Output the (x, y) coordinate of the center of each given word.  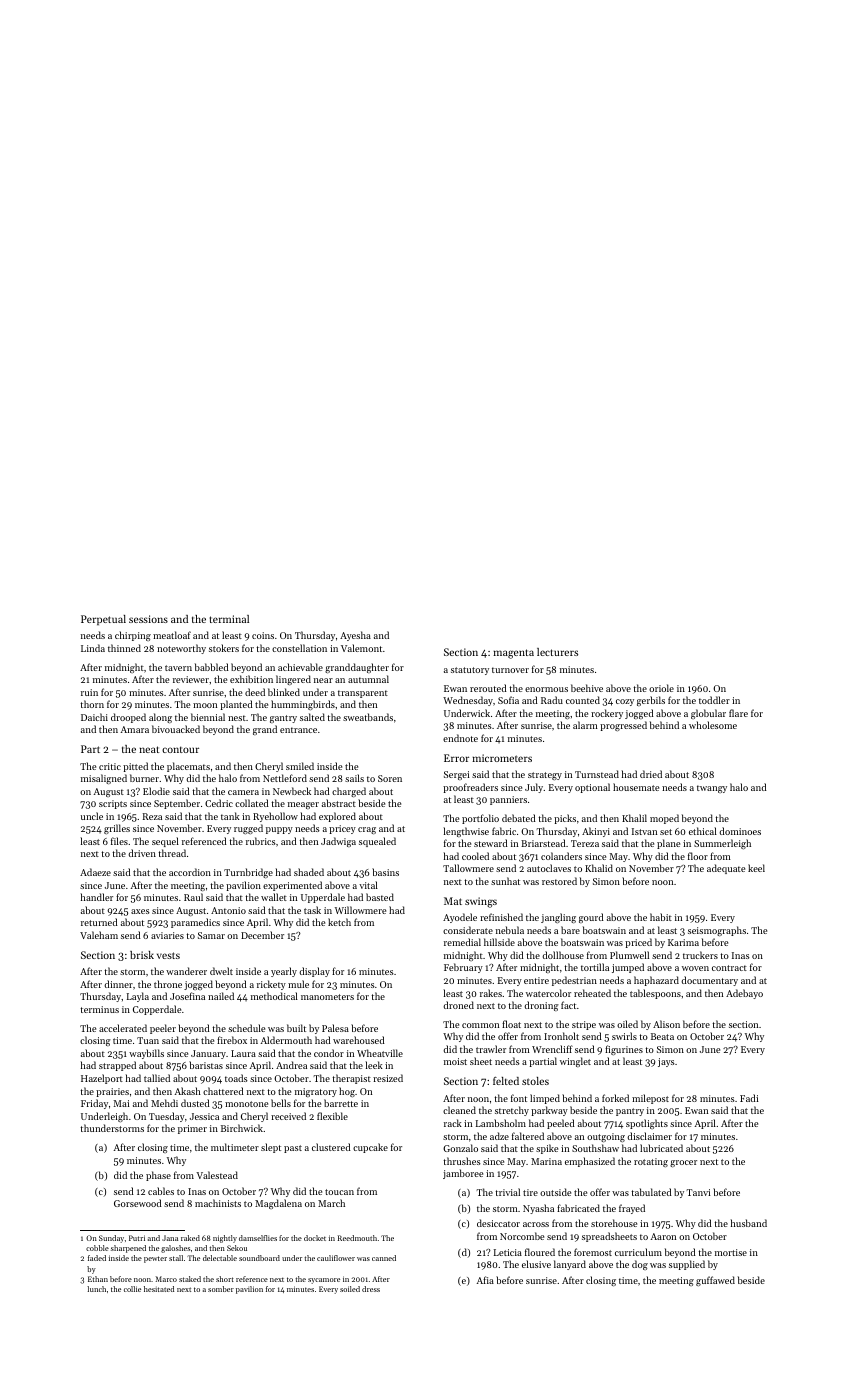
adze (499, 1136)
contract (729, 968)
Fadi (749, 1098)
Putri (137, 1238)
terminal (229, 619)
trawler (491, 1049)
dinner (118, 984)
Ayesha (355, 636)
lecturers (557, 652)
